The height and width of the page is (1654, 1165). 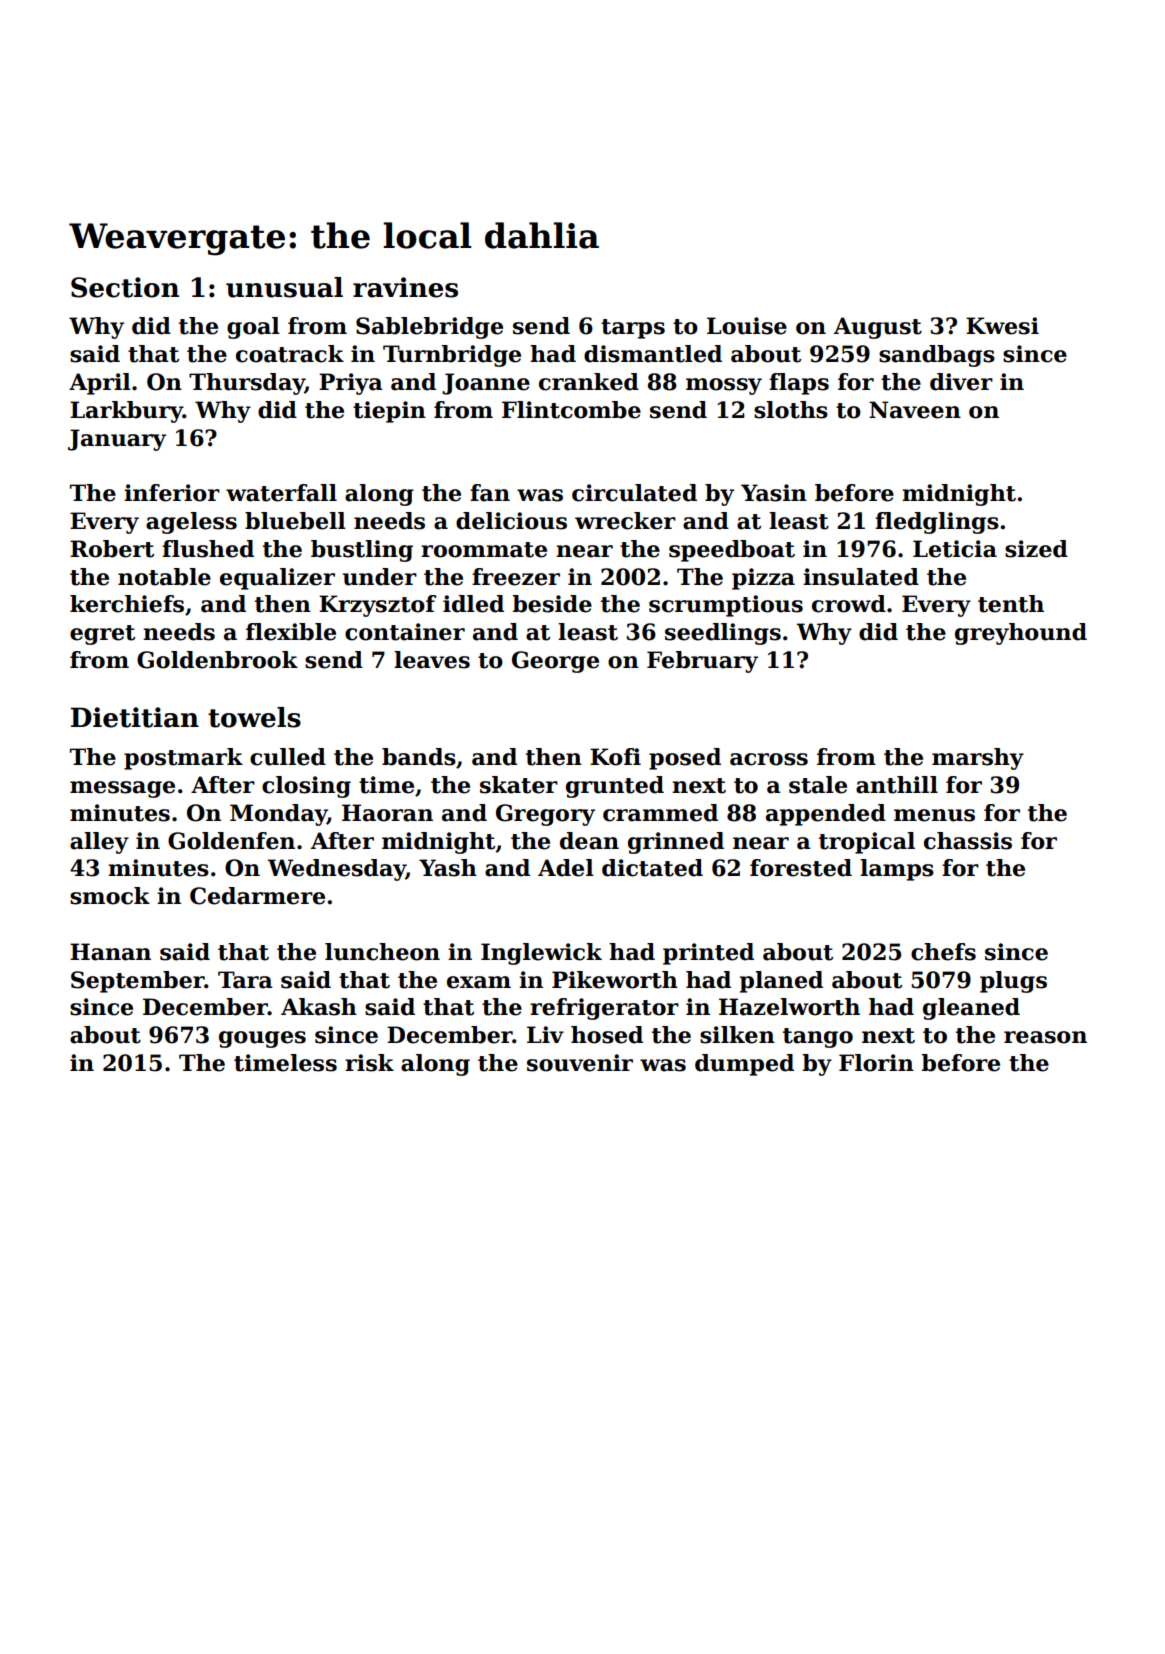 I want to click on souvenir, so click(x=580, y=1063).
